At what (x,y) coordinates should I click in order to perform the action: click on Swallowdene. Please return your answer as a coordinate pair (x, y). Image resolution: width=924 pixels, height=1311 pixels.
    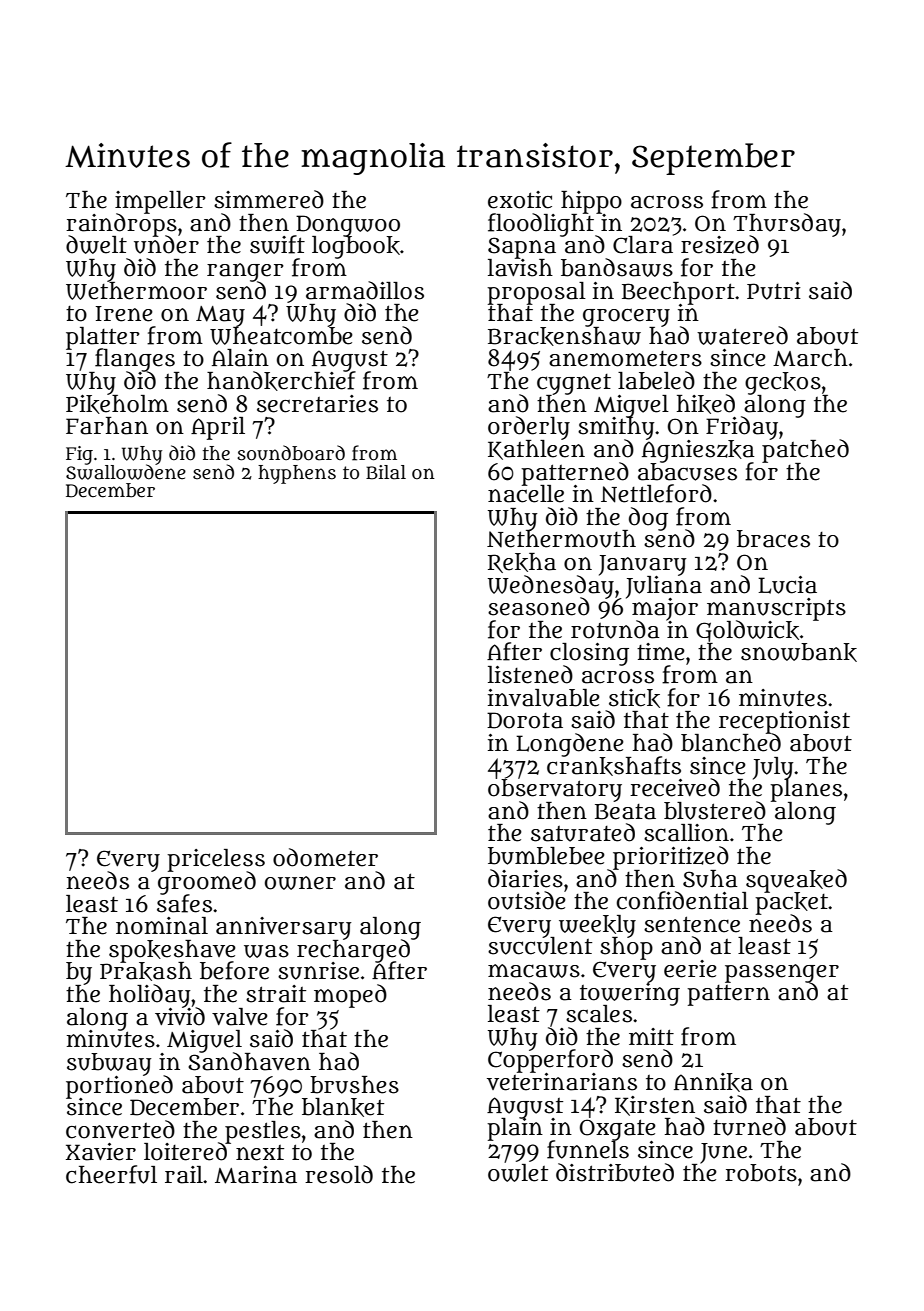
    Looking at the image, I should click on (126, 472).
